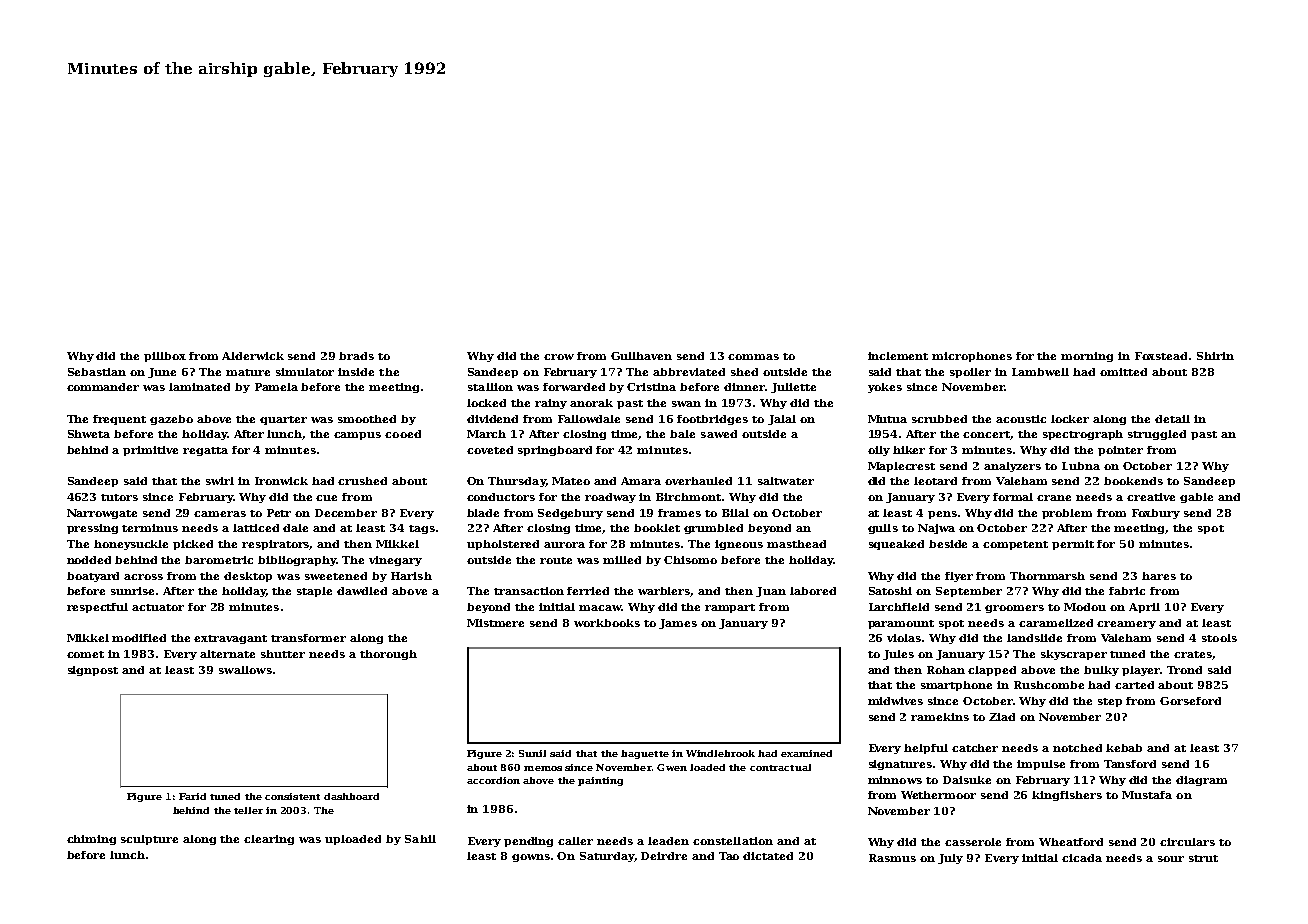 The height and width of the page is (924, 1308). Describe the element at coordinates (940, 717) in the page. I see `ramekins` at that location.
